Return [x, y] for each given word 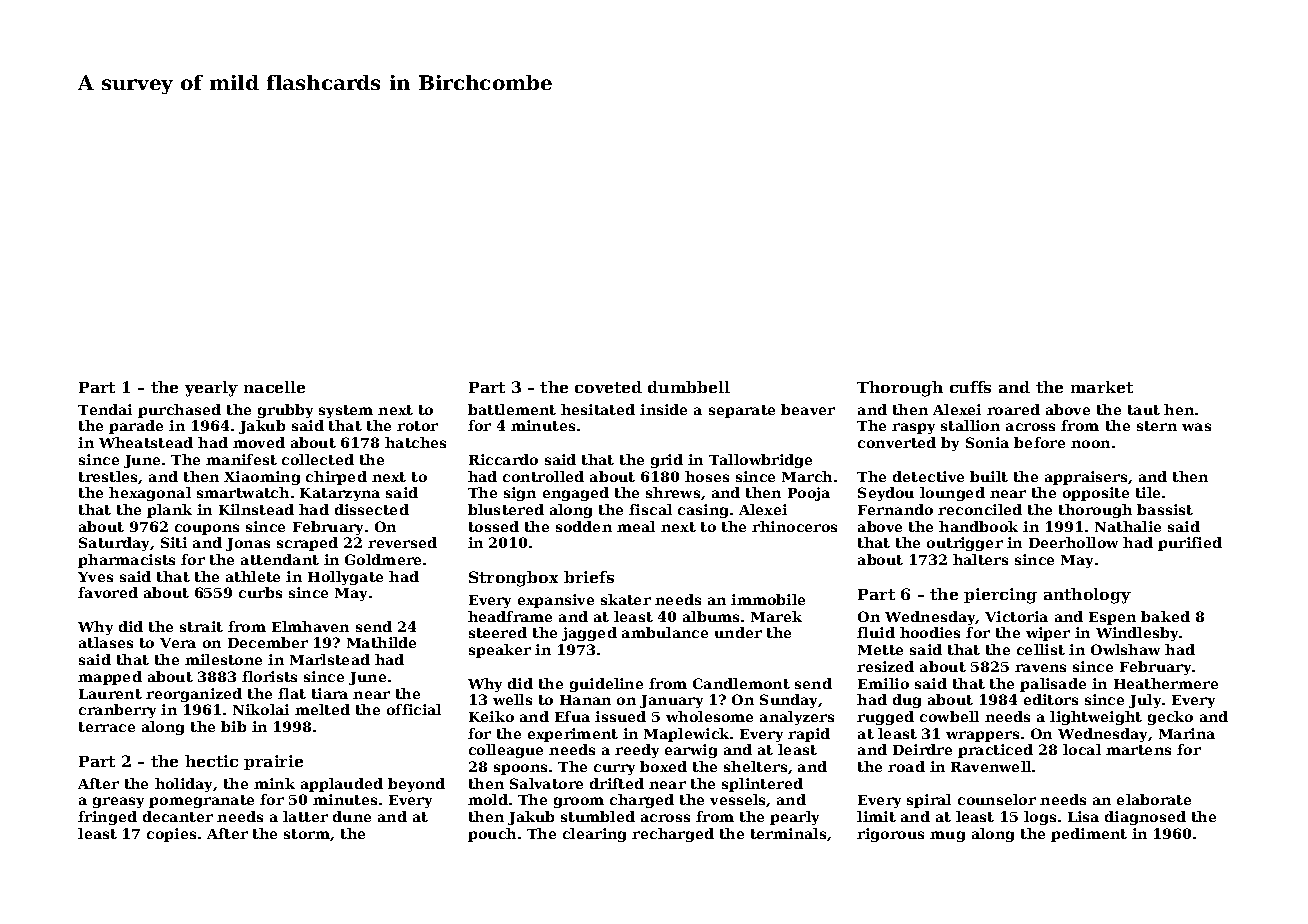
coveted [608, 387]
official [414, 709]
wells [512, 699]
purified [1190, 544]
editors [1051, 699]
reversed [402, 542]
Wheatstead [146, 442]
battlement [512, 409]
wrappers [982, 736]
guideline [606, 685]
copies [171, 835]
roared [1013, 409]
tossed [494, 526]
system [346, 411]
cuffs [970, 387]
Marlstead [330, 659]
